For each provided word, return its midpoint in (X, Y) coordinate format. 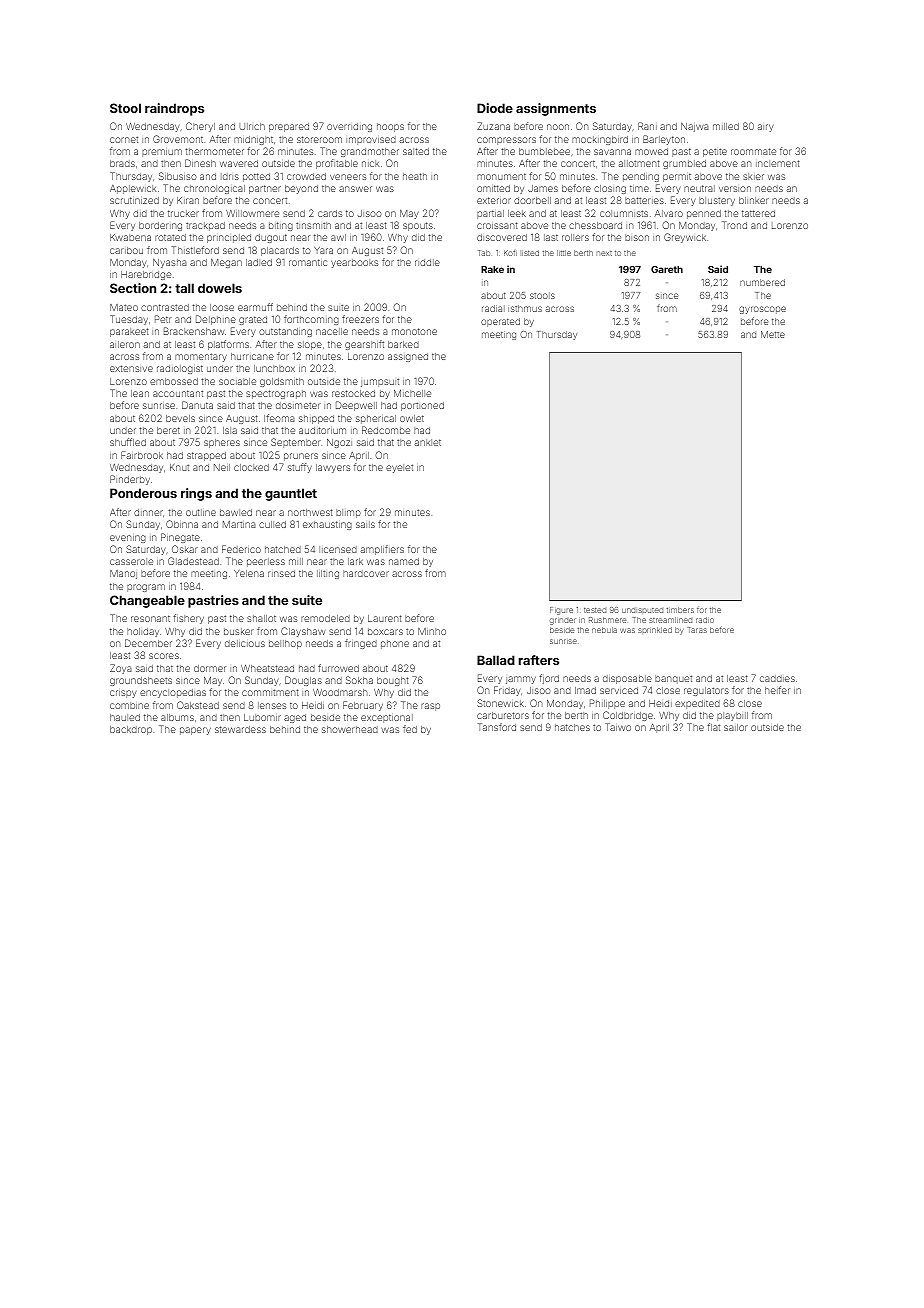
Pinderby (130, 480)
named (404, 561)
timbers (680, 610)
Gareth (667, 269)
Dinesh (200, 163)
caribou (126, 250)
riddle (427, 262)
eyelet (399, 468)
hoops (390, 127)
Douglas (303, 681)
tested (595, 610)
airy (766, 128)
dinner (148, 512)
